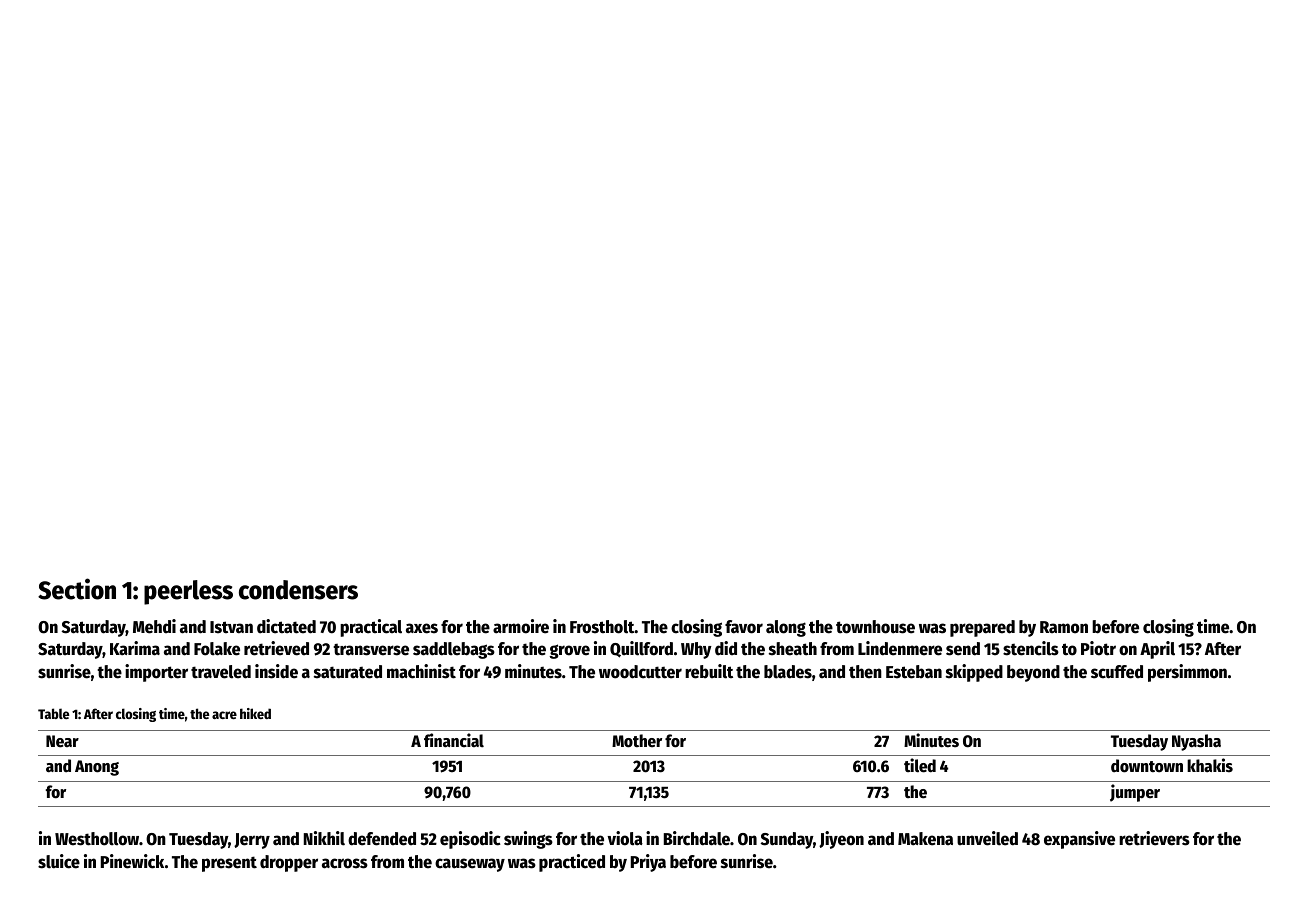 The height and width of the screenshot is (924, 1308). I want to click on townhouse, so click(875, 627).
